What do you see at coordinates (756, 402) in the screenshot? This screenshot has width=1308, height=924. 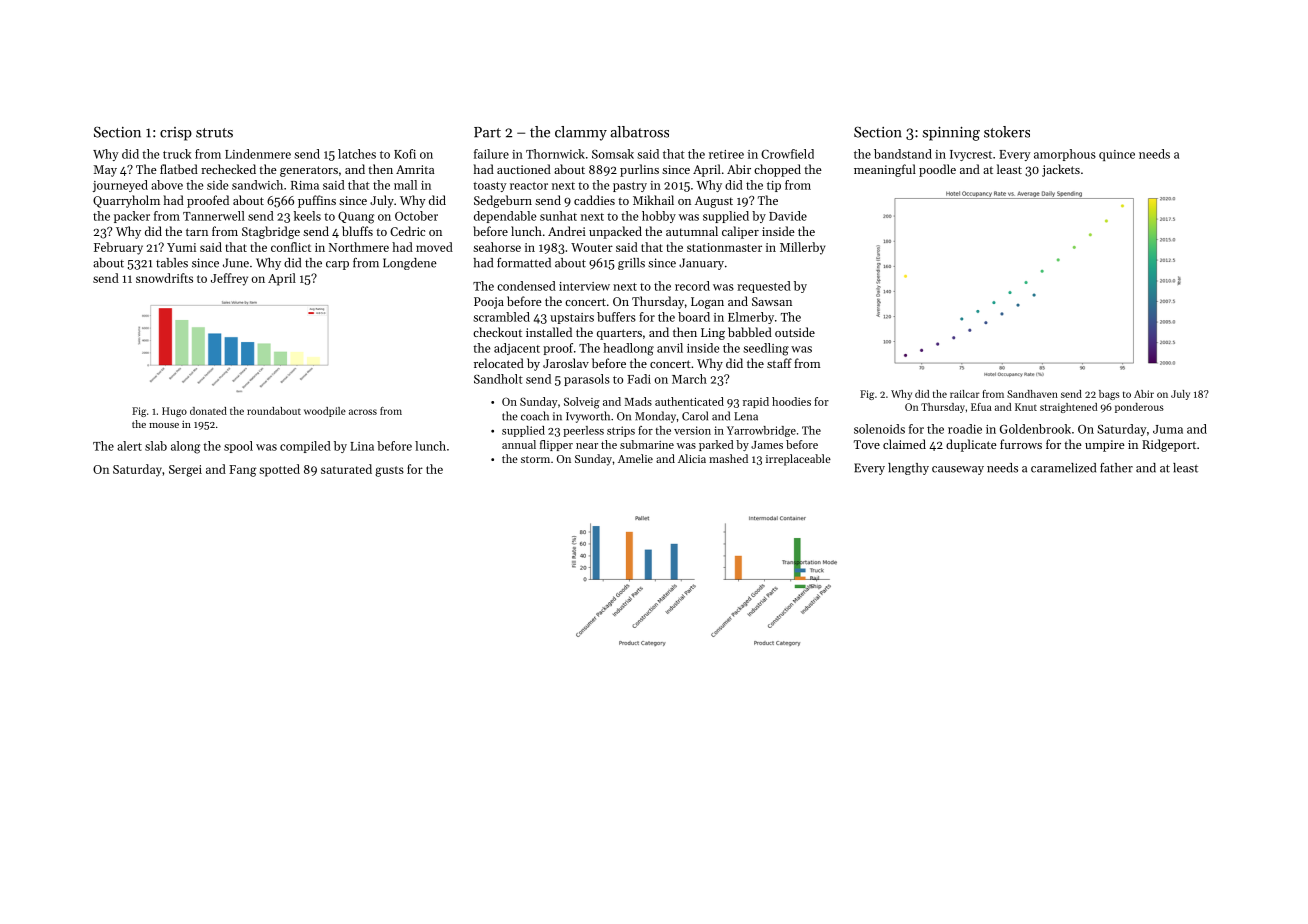 I see `rapid` at bounding box center [756, 402].
